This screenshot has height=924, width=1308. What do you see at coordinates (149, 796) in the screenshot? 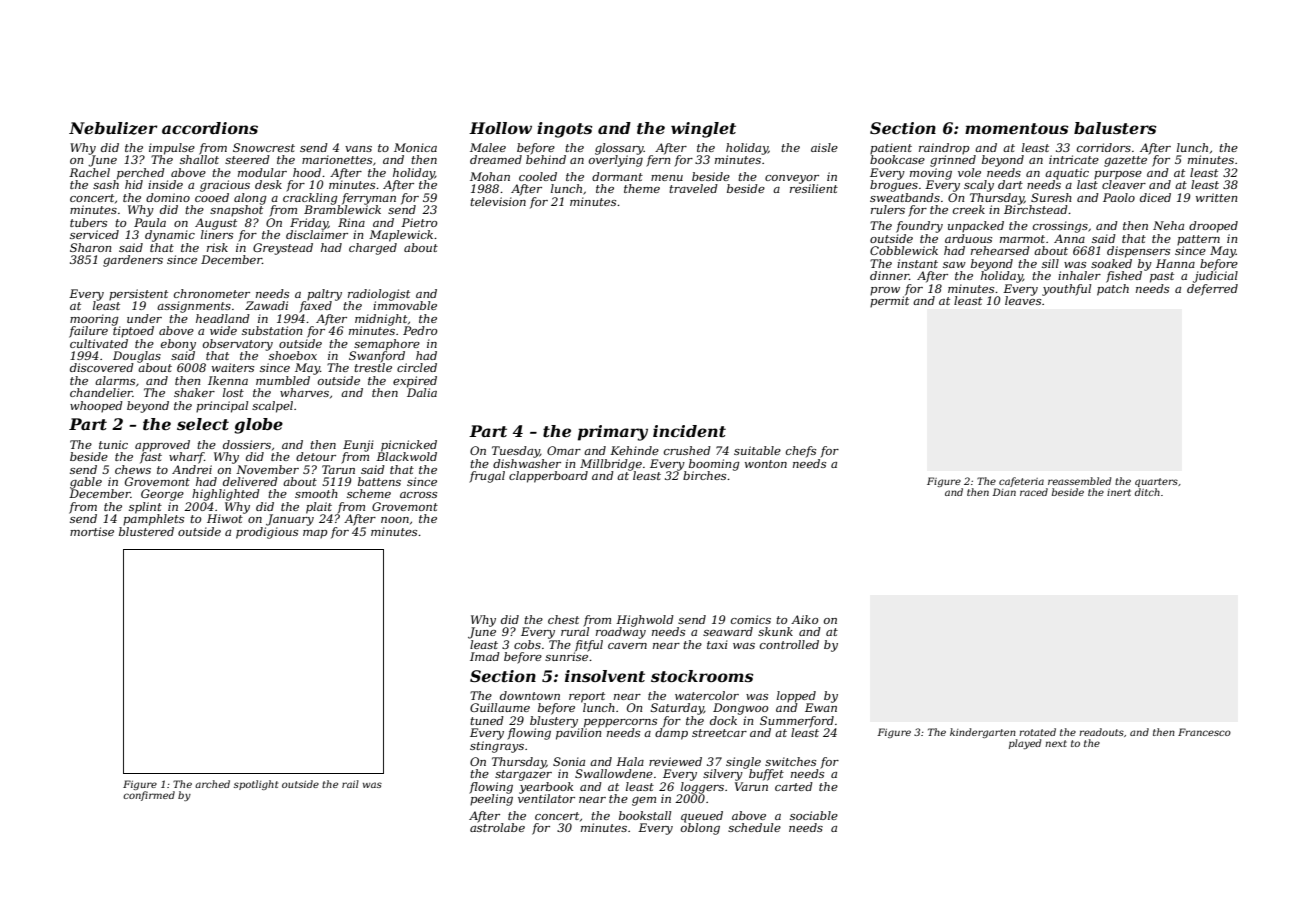
I see `confirmed` at bounding box center [149, 796].
